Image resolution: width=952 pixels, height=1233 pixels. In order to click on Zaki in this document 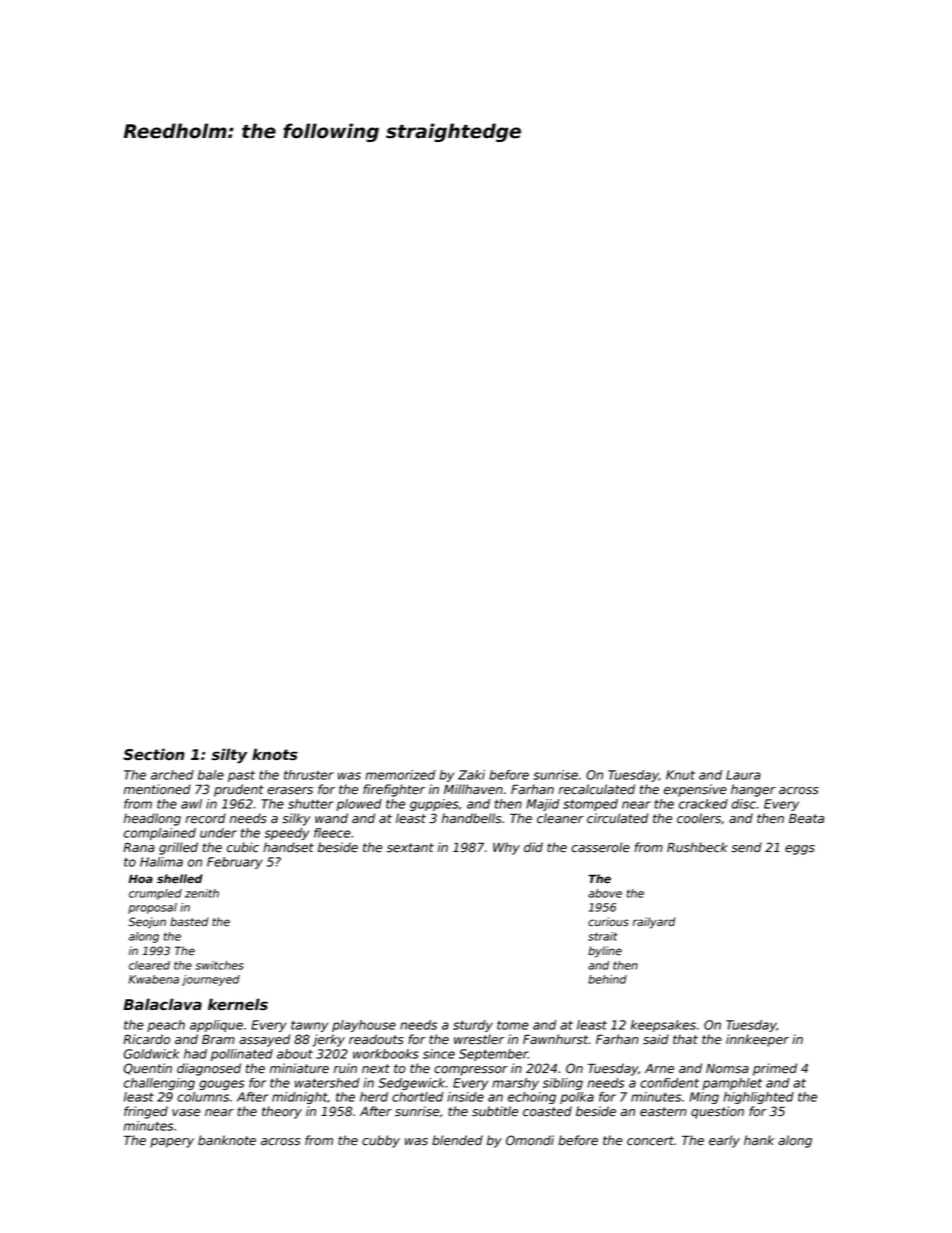, I will do `click(471, 775)`.
